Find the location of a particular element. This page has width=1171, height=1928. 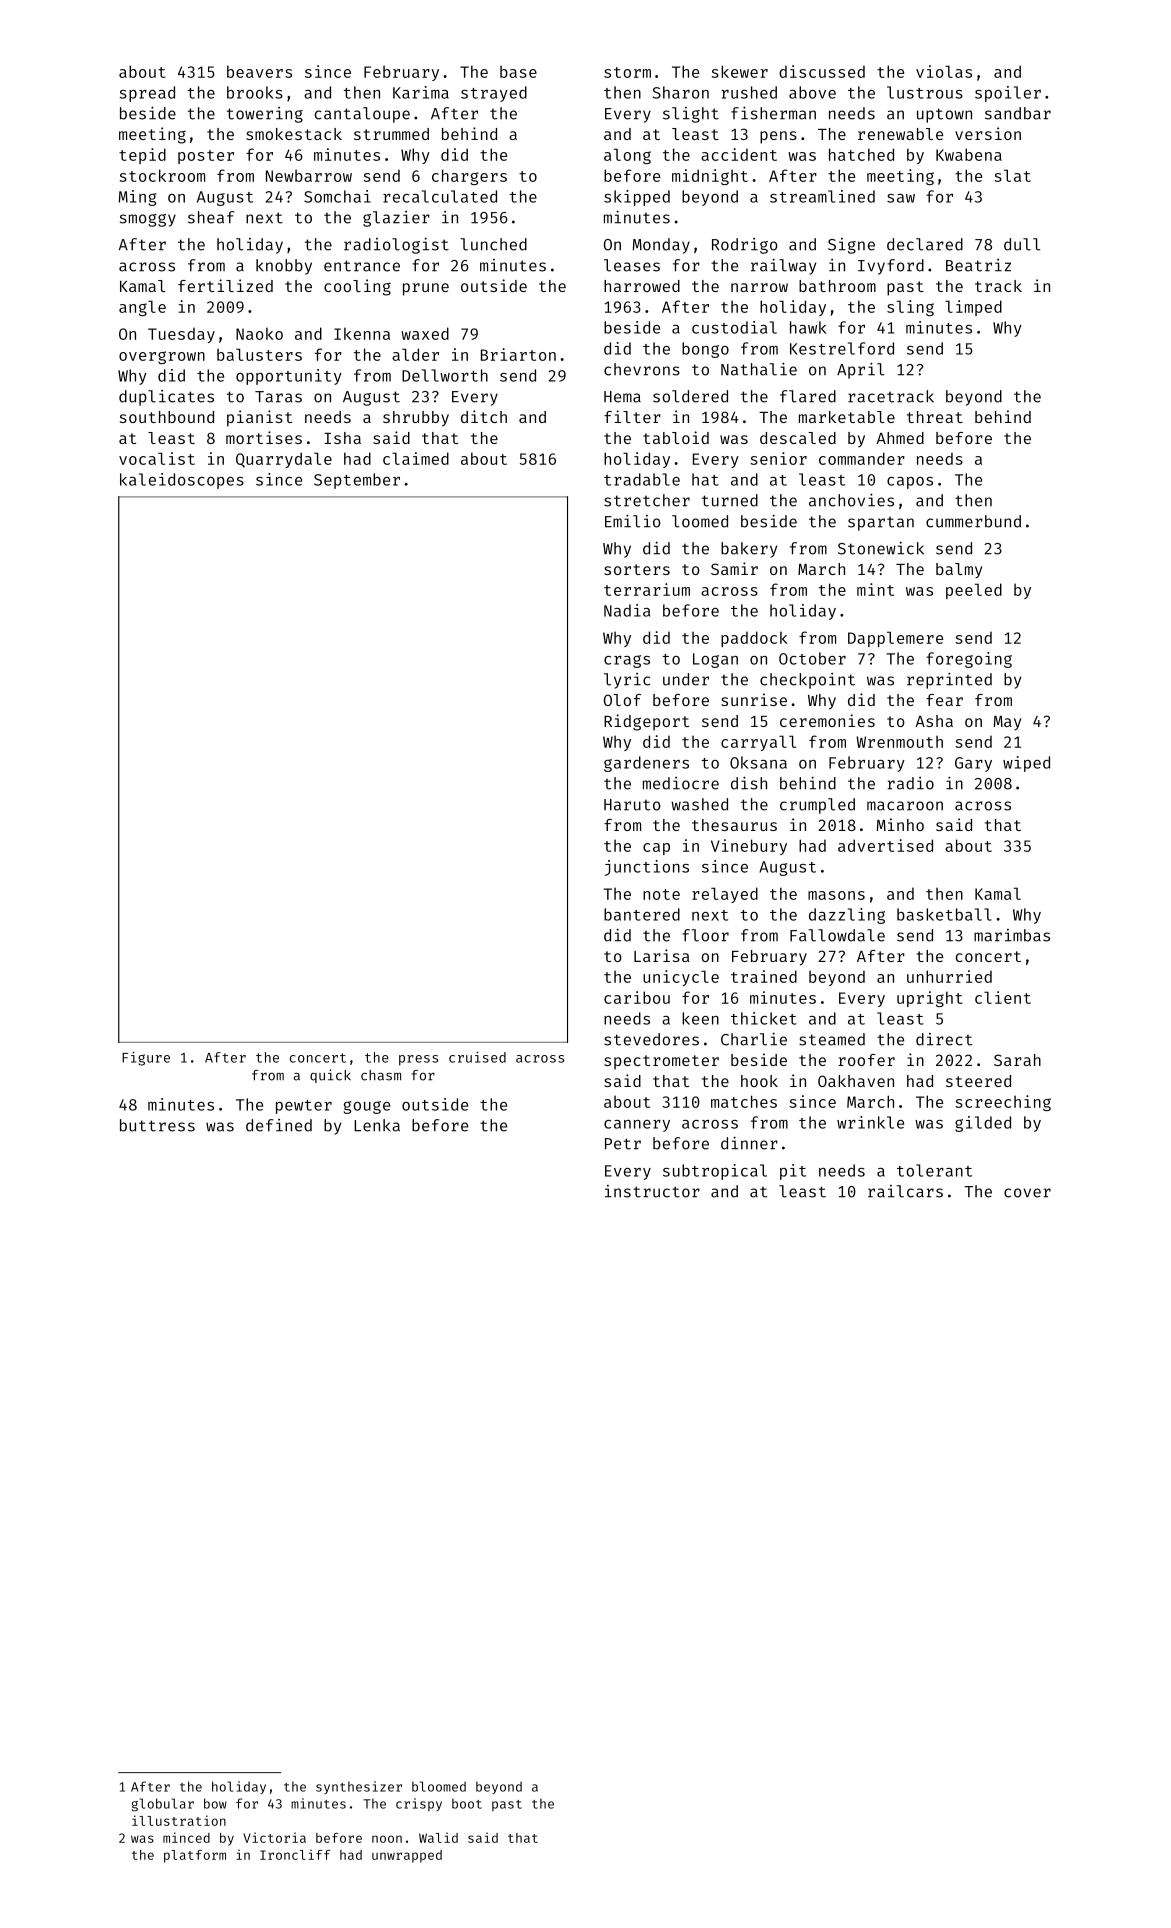

direct is located at coordinates (944, 1039).
